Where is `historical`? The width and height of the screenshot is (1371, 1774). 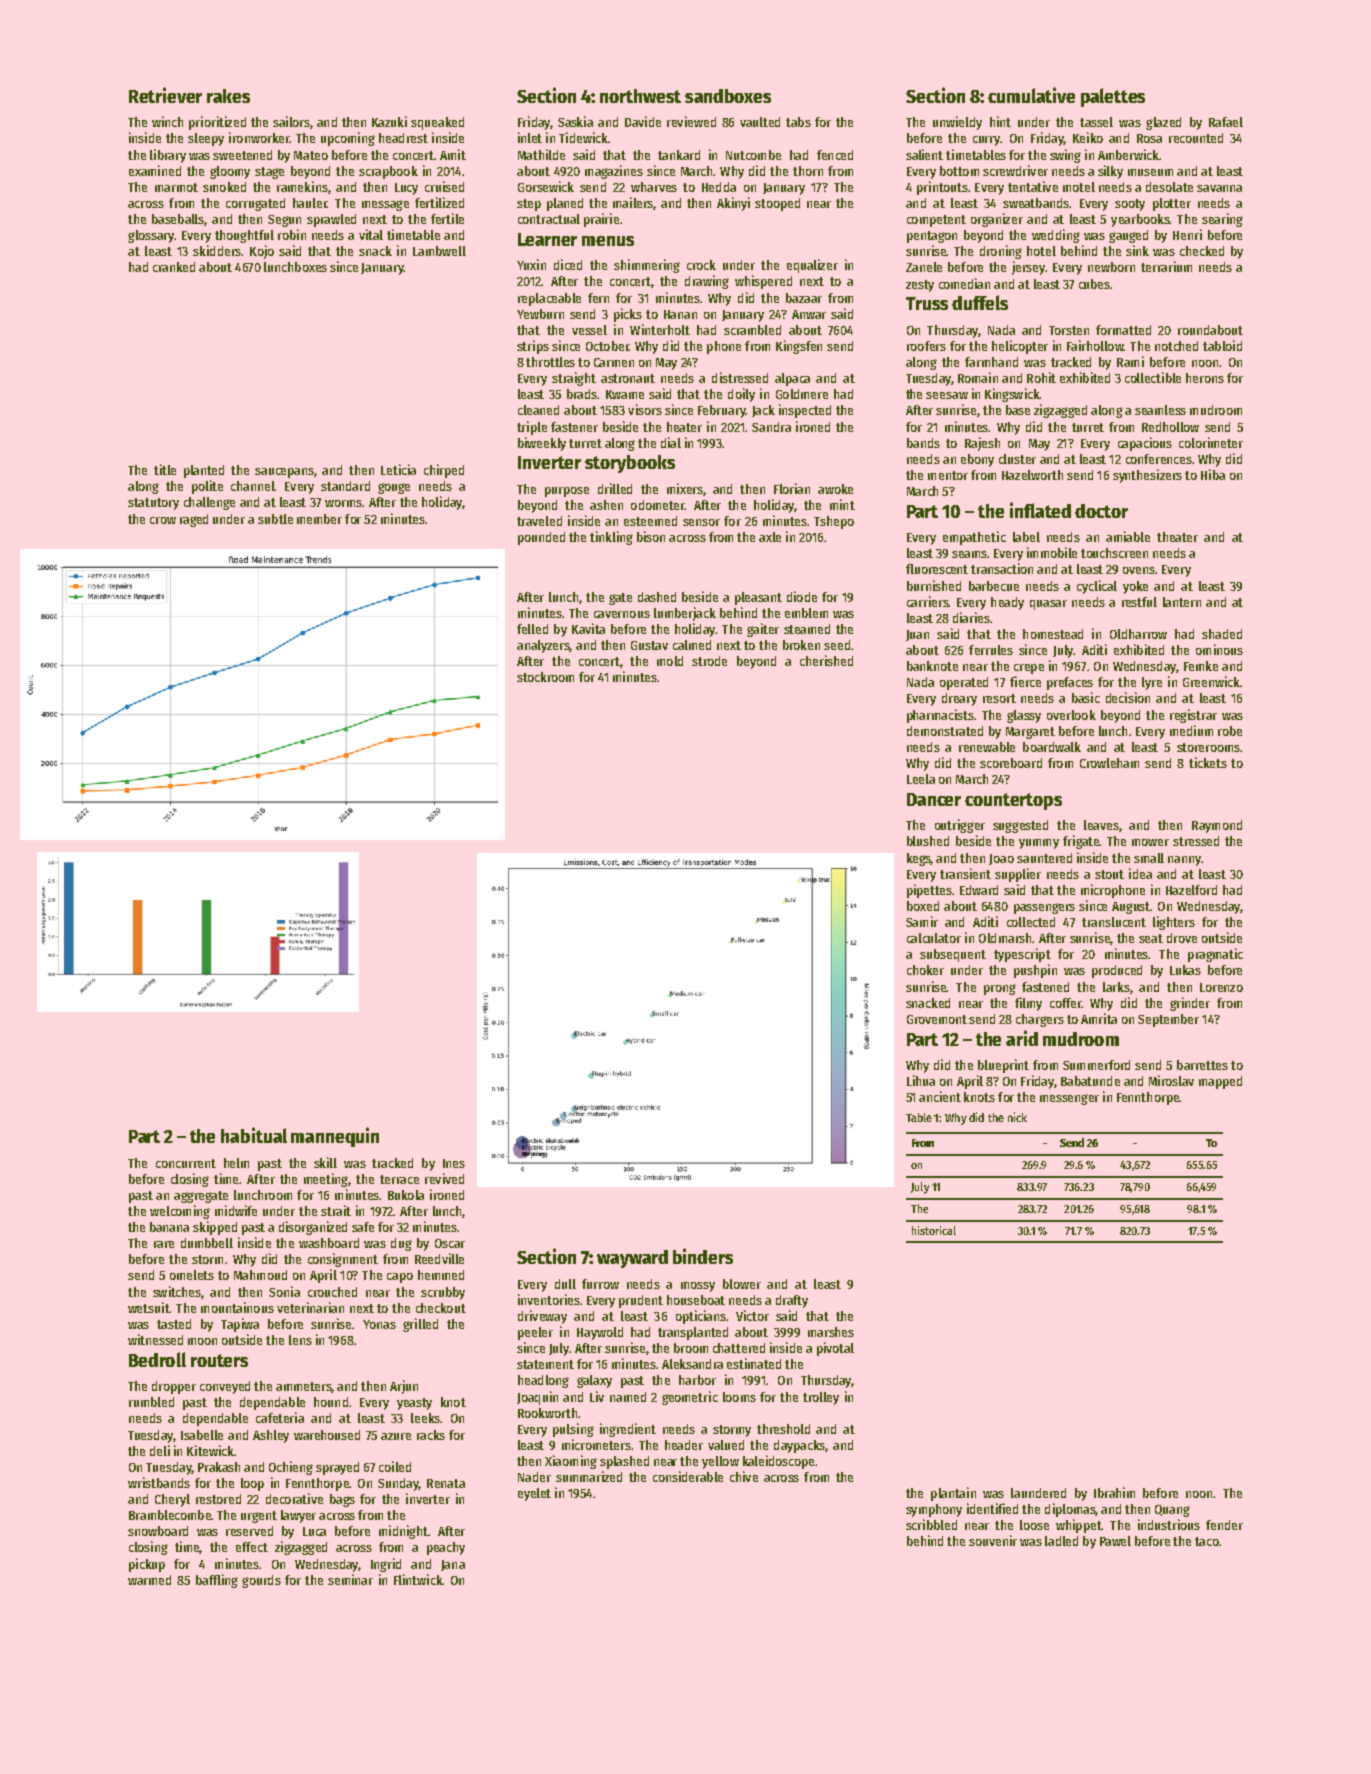 historical is located at coordinates (934, 1230).
